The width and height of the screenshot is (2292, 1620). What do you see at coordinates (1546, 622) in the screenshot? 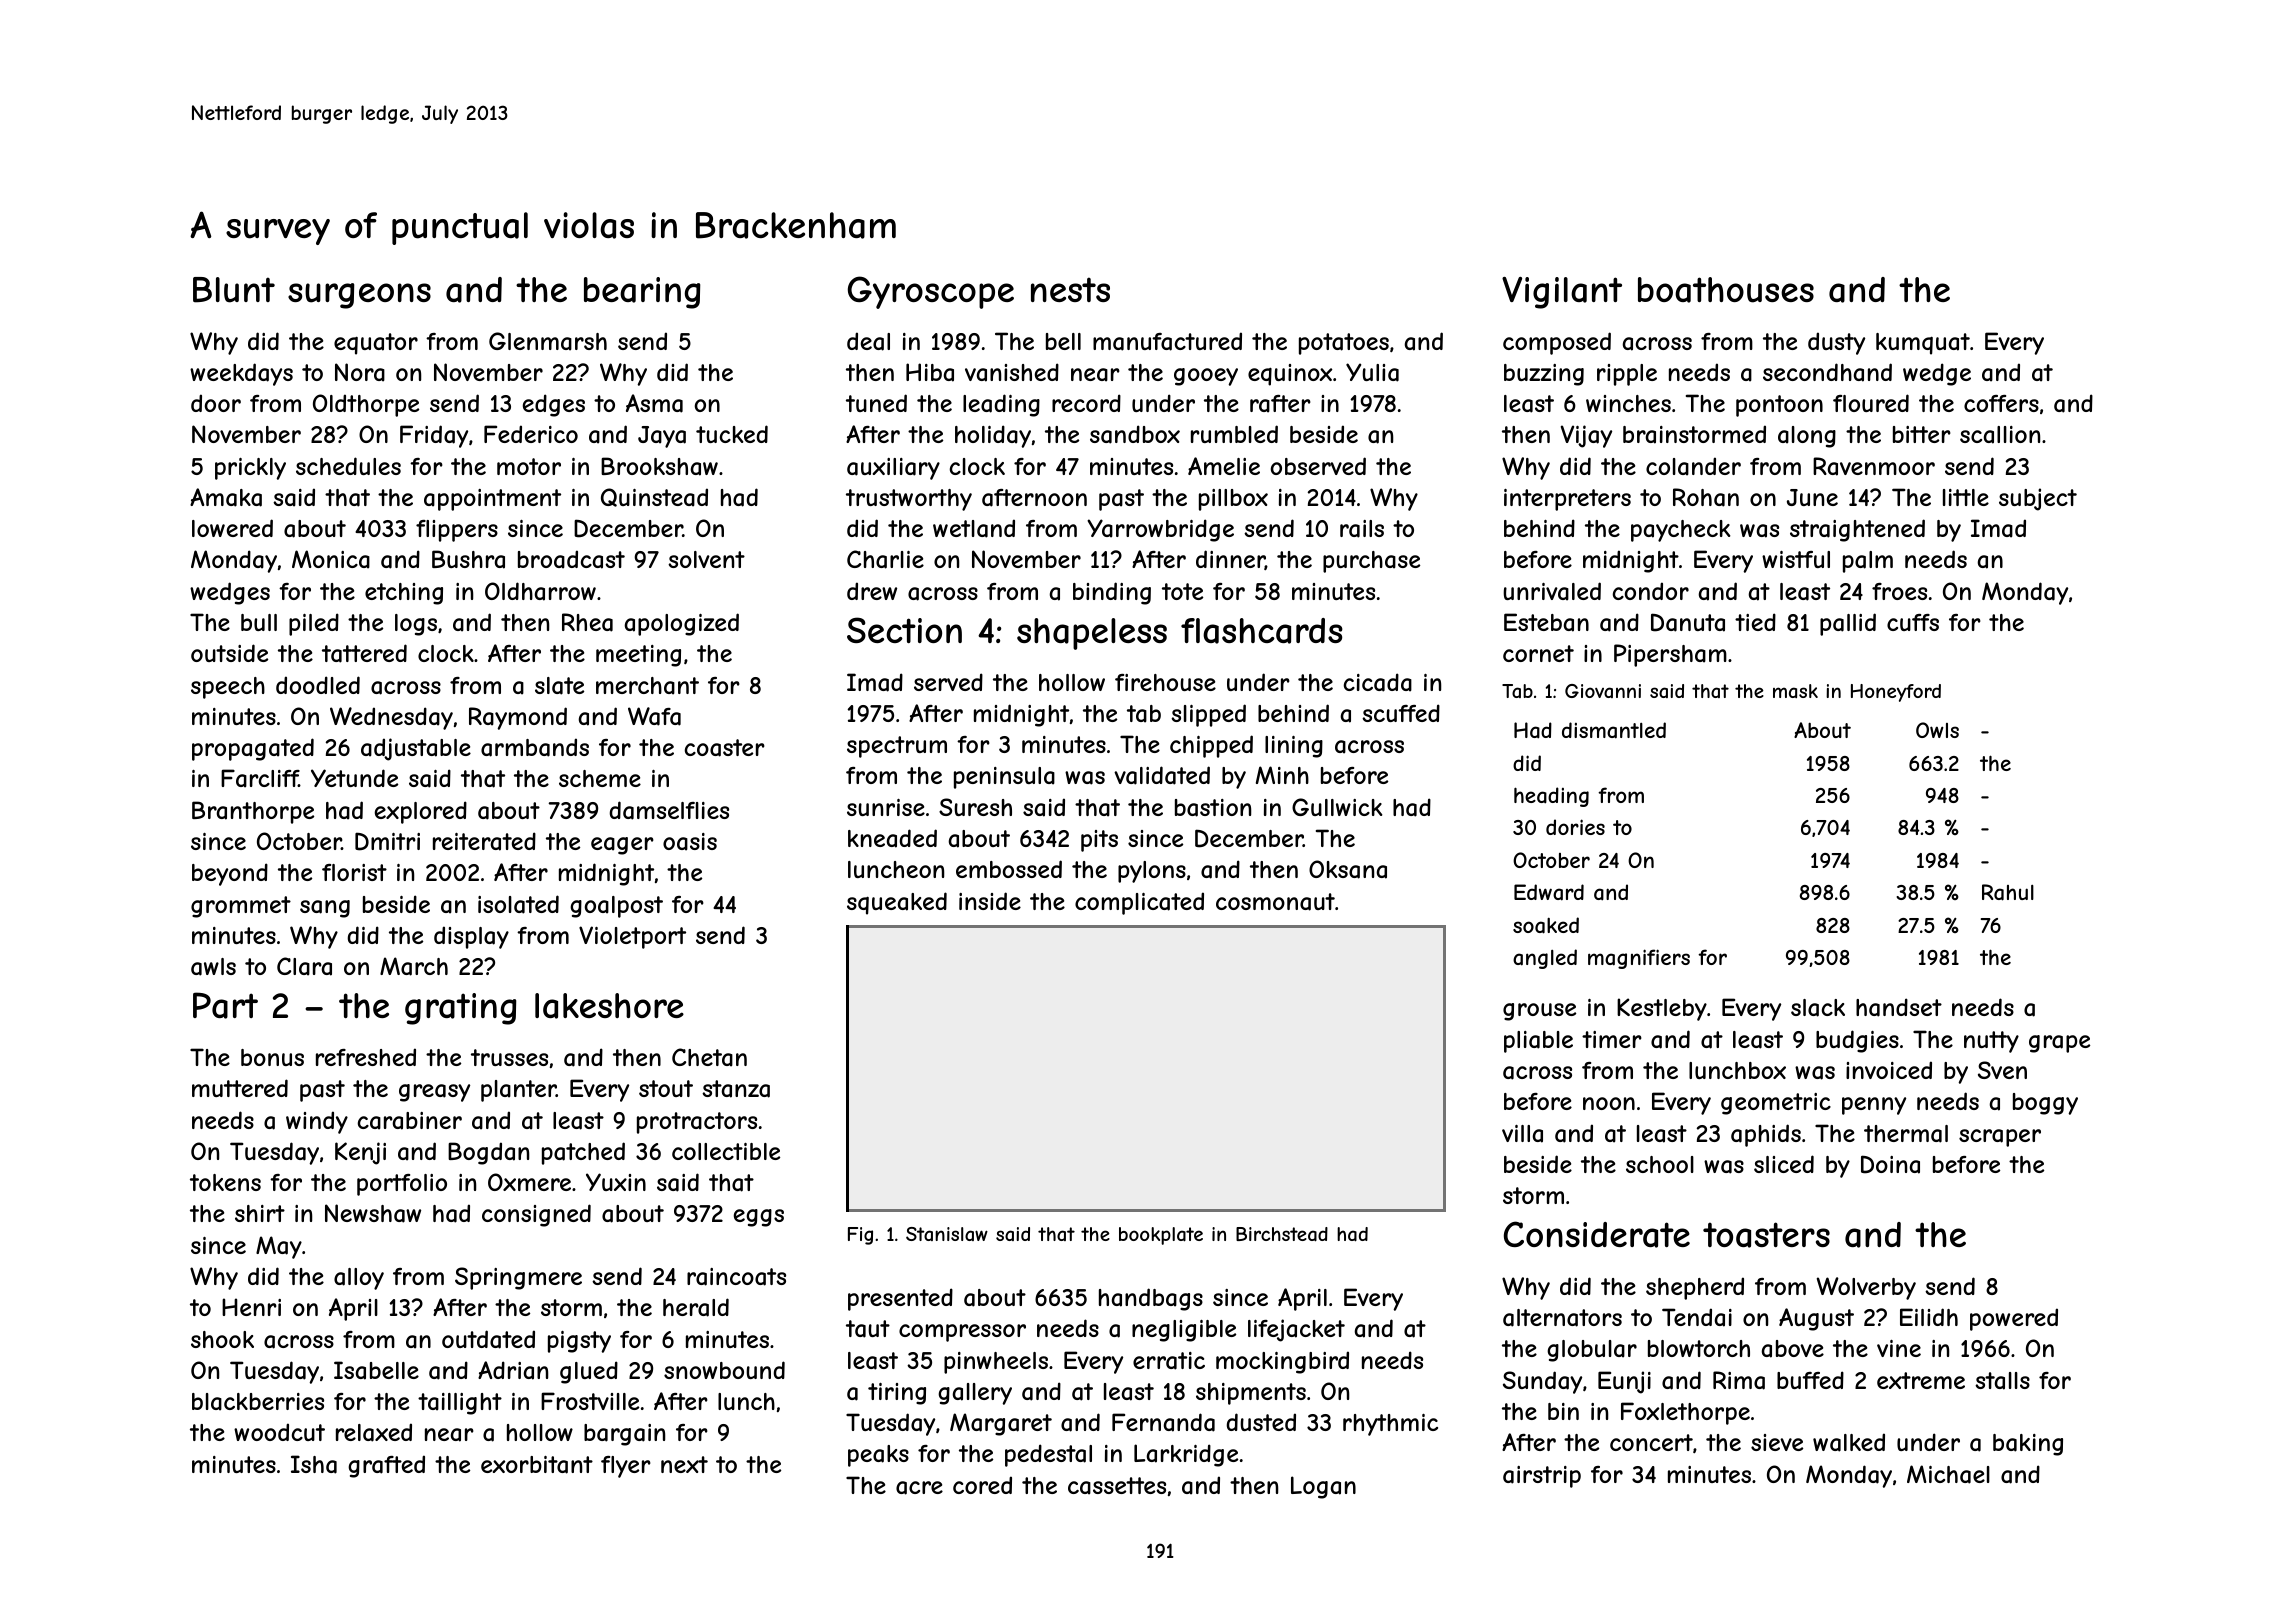
I see `Esteban` at bounding box center [1546, 622].
